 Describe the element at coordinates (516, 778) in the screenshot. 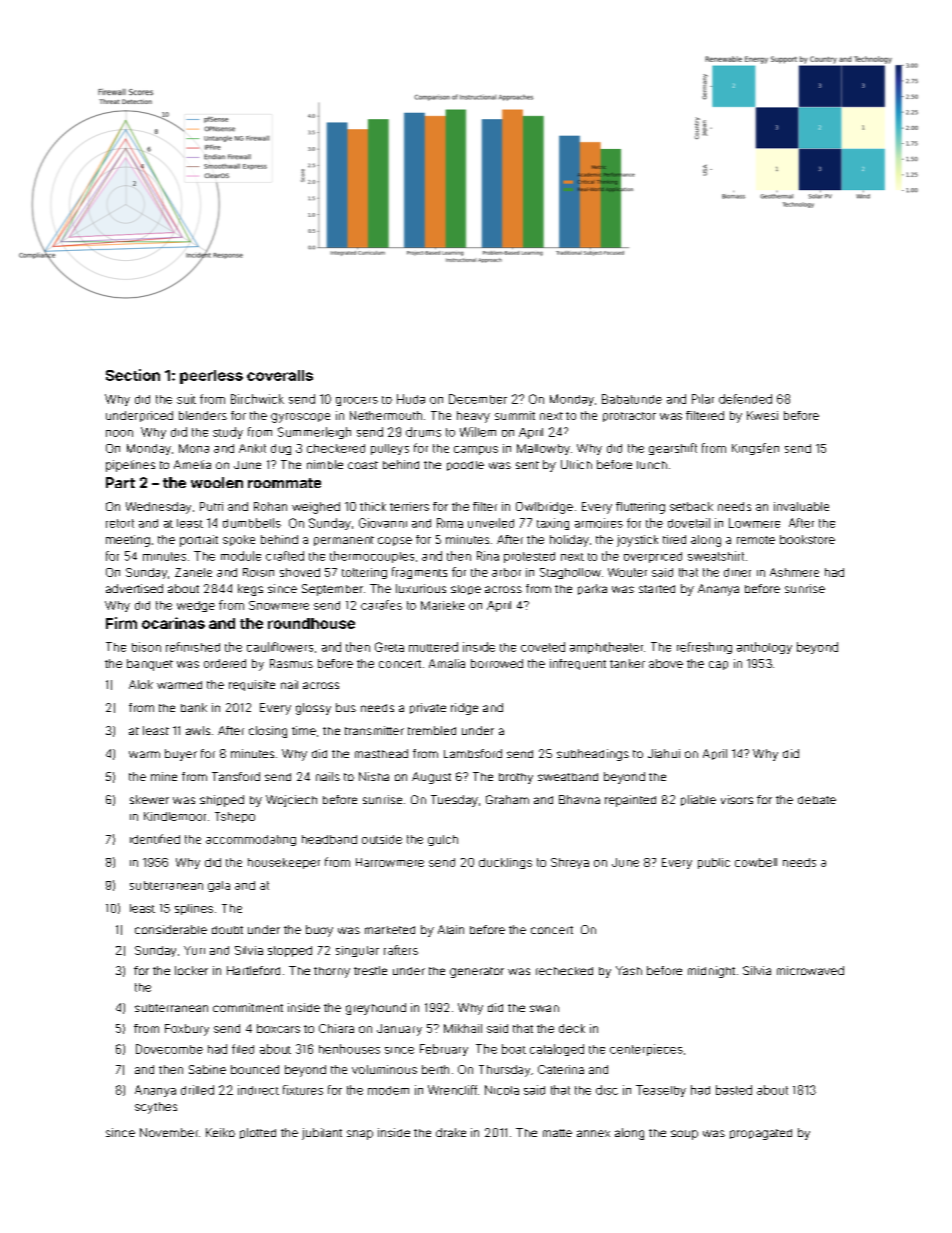

I see `brothy` at that location.
